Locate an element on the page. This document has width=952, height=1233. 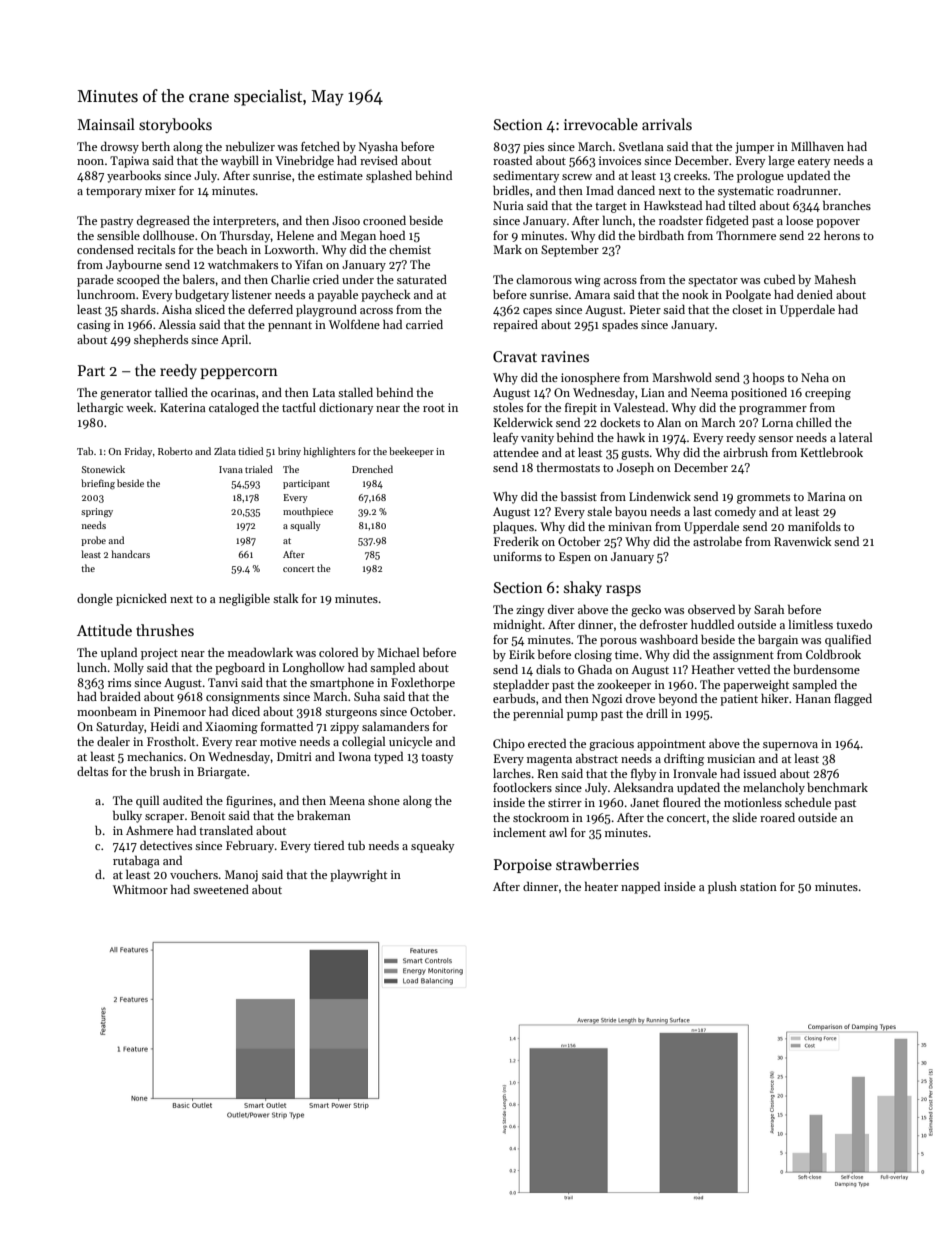
midnight is located at coordinates (518, 625).
